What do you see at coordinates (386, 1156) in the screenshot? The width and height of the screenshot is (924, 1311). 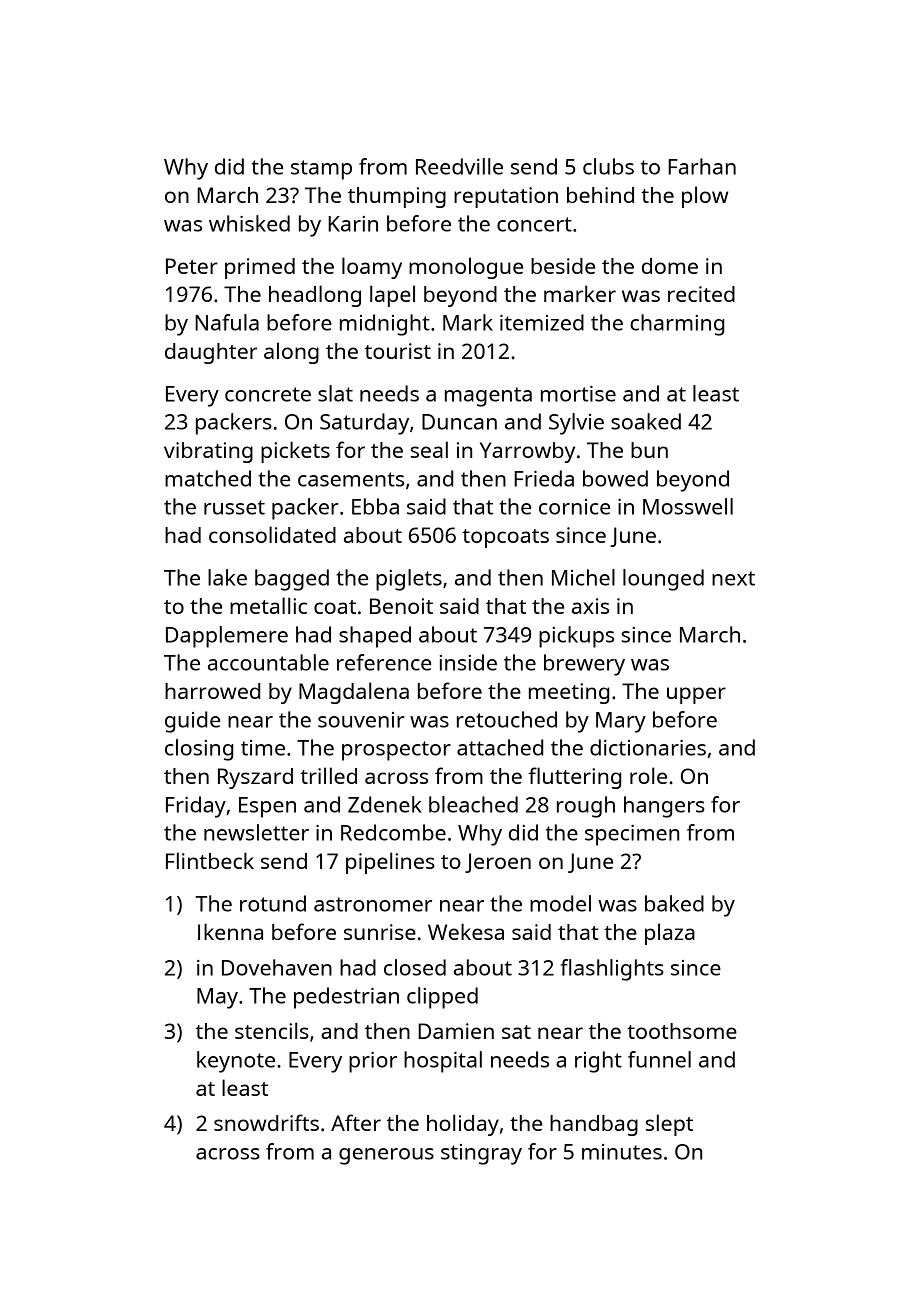 I see `generous` at bounding box center [386, 1156].
